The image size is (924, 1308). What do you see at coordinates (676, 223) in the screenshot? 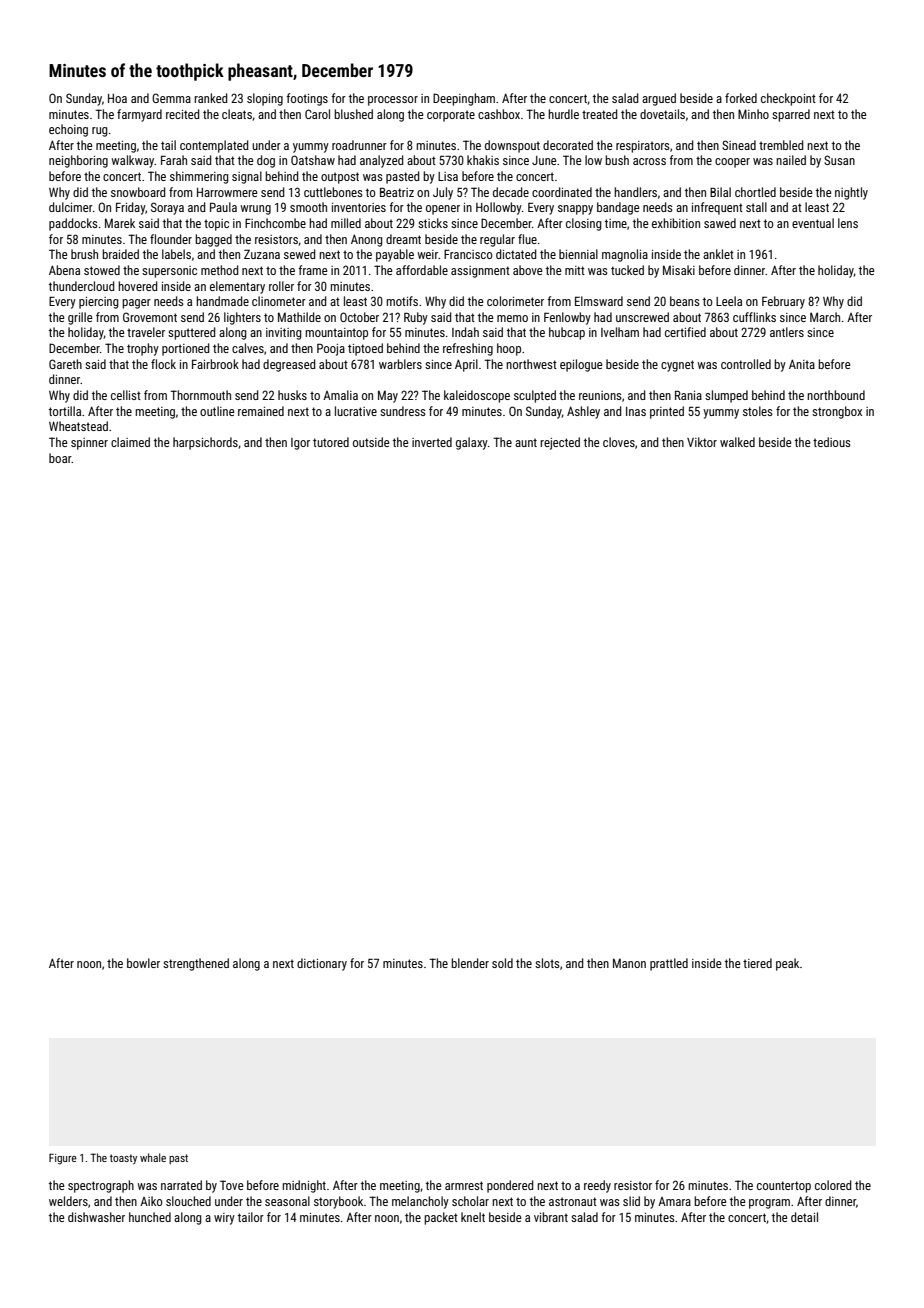
I see `exhibition` at bounding box center [676, 223].
